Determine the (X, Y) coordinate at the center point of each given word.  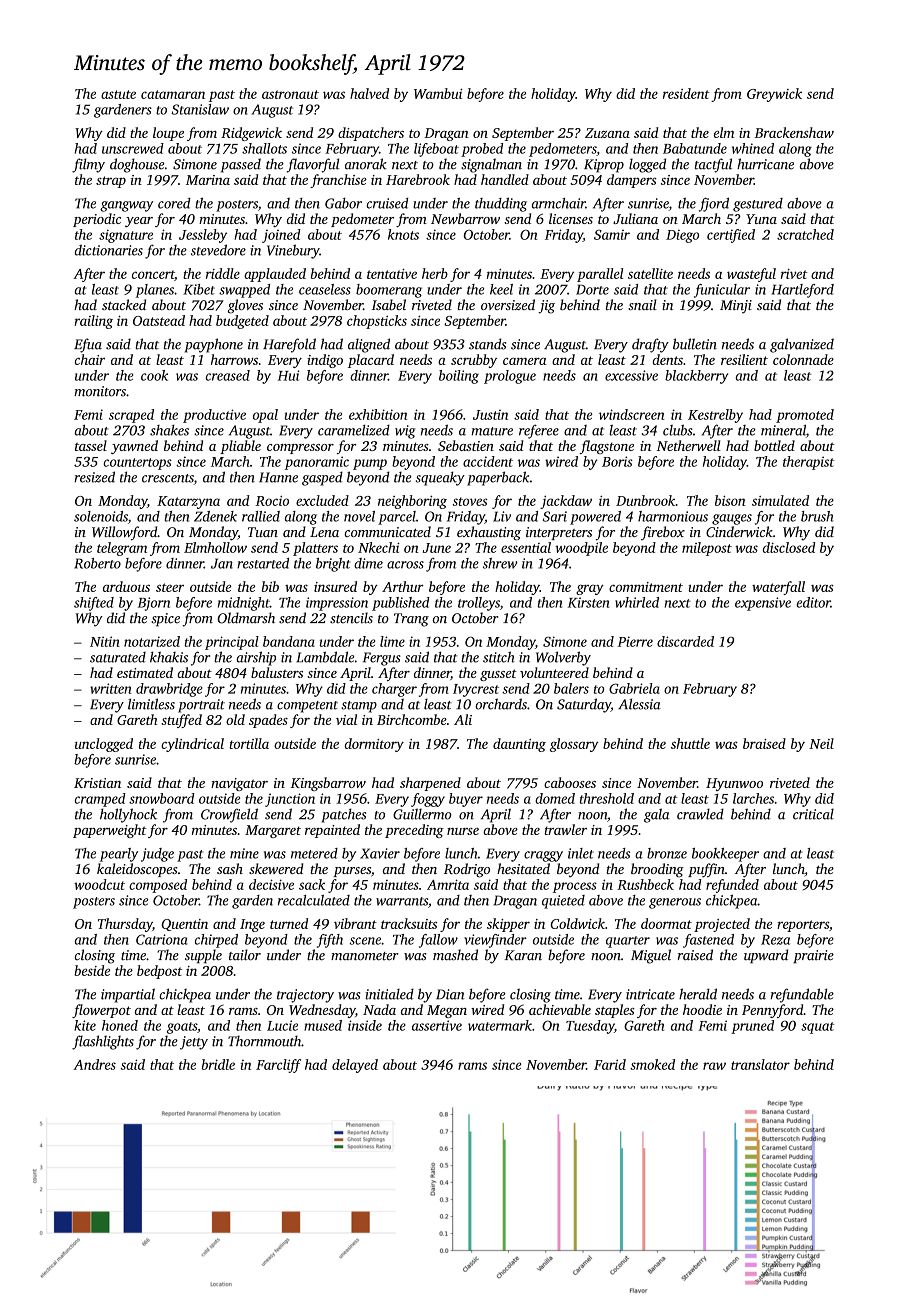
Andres (94, 1064)
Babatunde (695, 148)
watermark (500, 1025)
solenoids (101, 516)
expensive (763, 604)
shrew (500, 563)
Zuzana (607, 133)
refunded (732, 886)
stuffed (181, 721)
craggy (543, 856)
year (139, 222)
